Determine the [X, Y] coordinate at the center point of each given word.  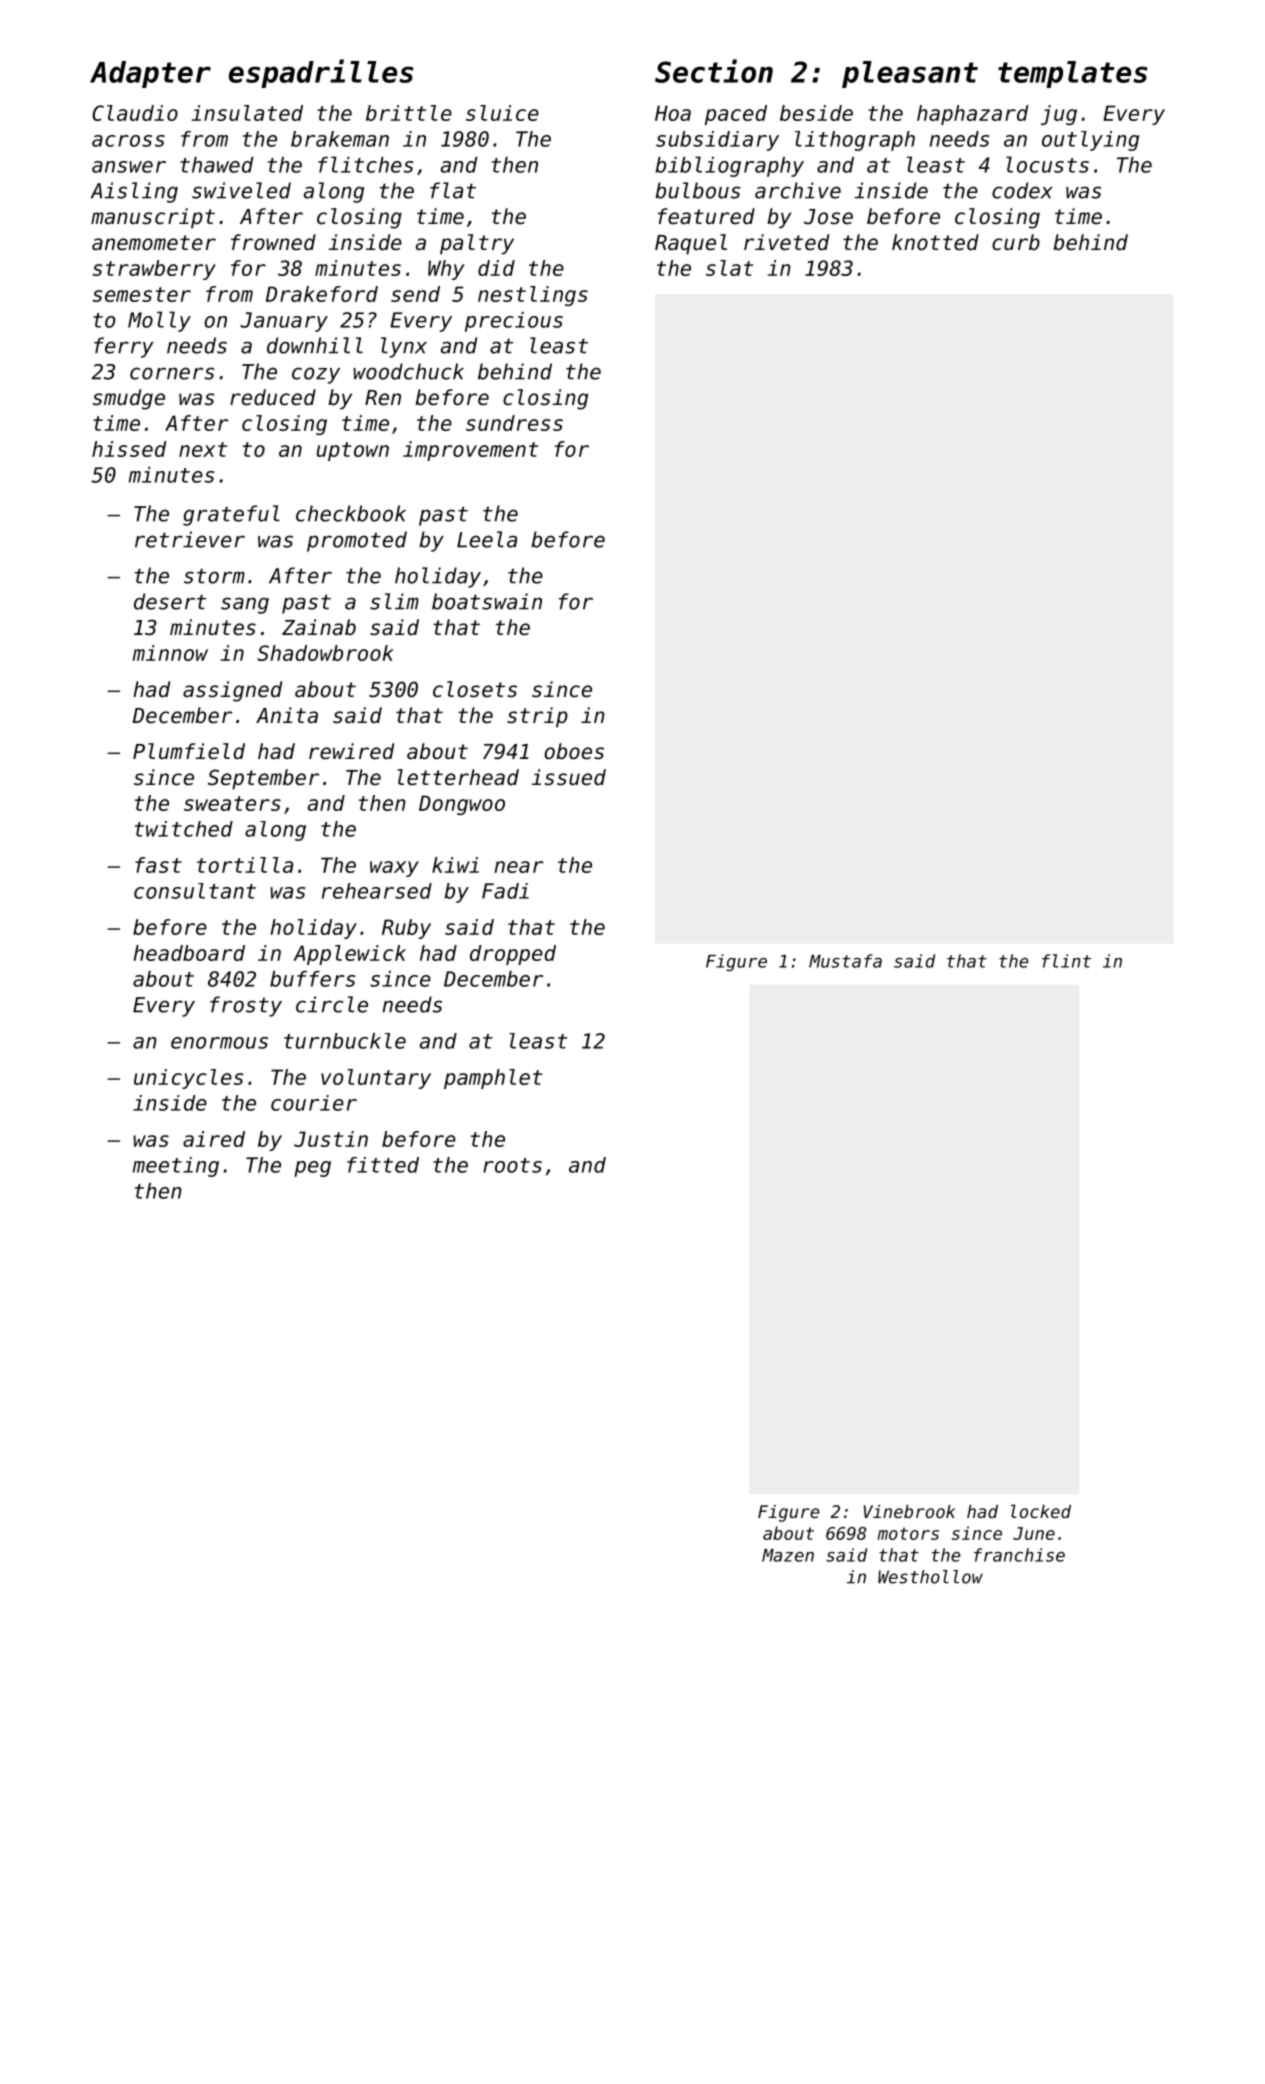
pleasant [910, 74]
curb [1016, 242]
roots [512, 1165]
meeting [176, 1167]
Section [714, 71]
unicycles [188, 1079]
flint [1066, 961]
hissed [129, 449]
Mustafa [845, 961]
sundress [514, 423]
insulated [247, 113]
